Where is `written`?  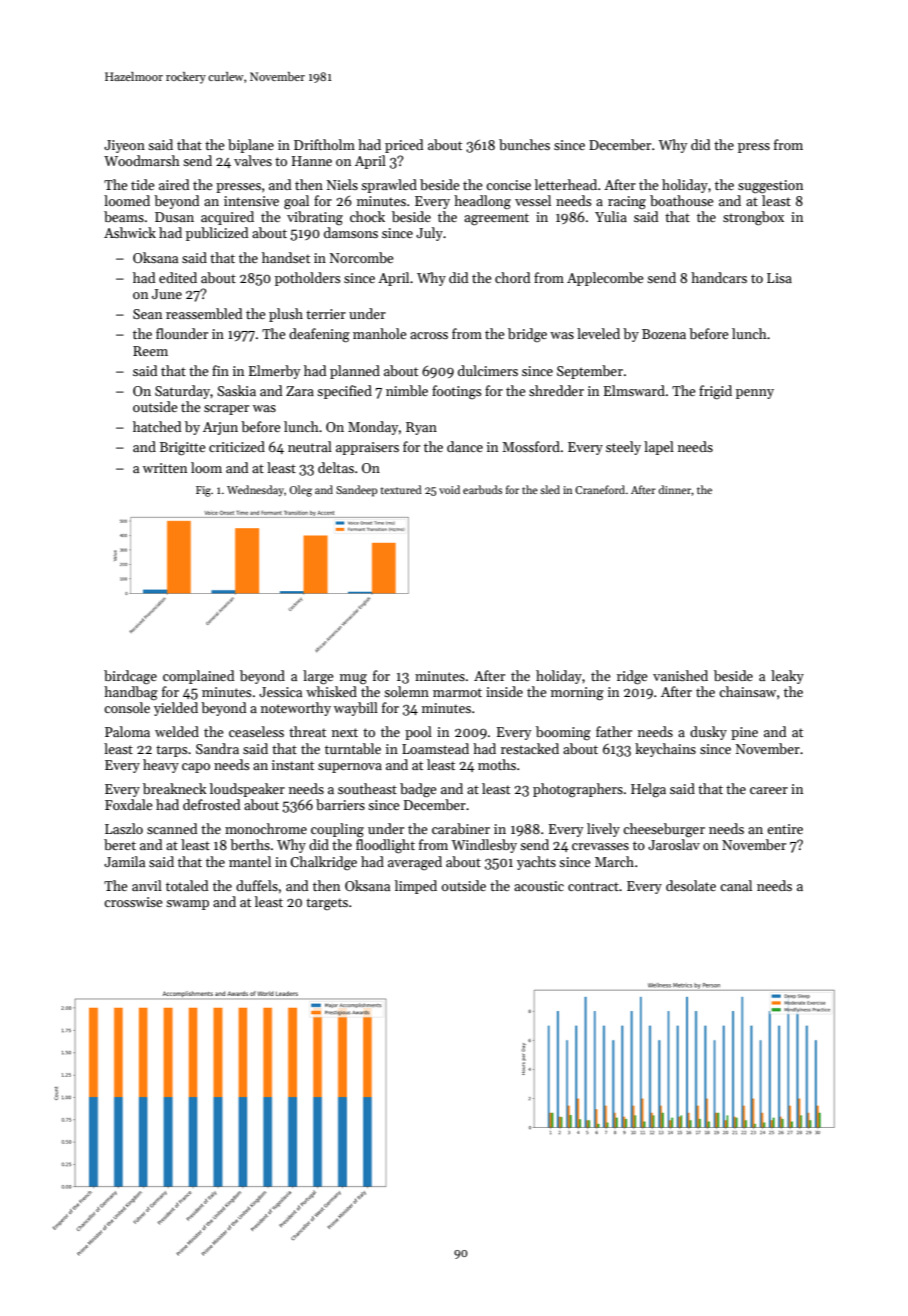
written is located at coordinates (165, 468).
